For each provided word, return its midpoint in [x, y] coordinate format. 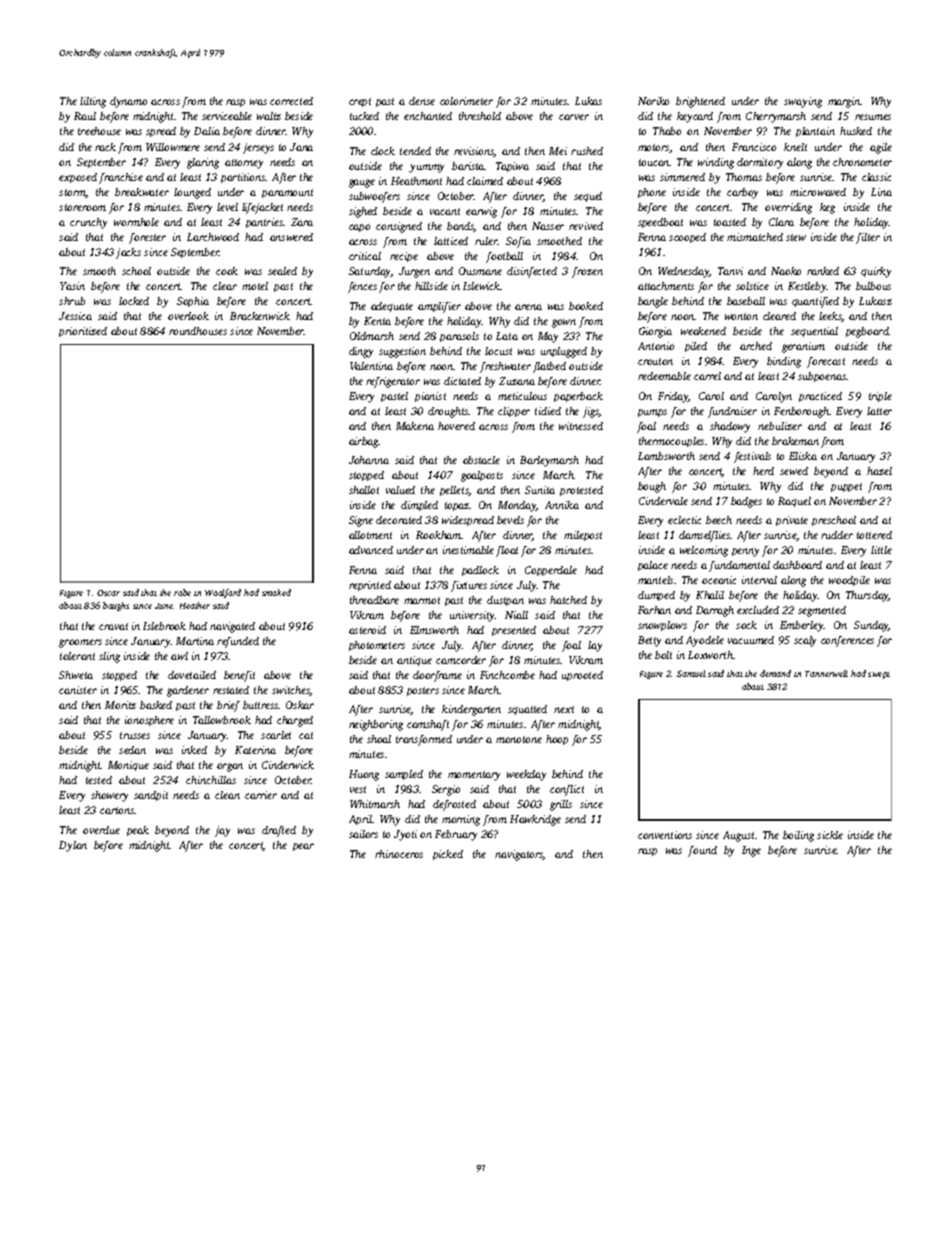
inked [194, 750]
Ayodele [705, 641]
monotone [519, 739]
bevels [510, 520]
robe [182, 592]
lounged [192, 193]
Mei [558, 151]
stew [796, 237]
